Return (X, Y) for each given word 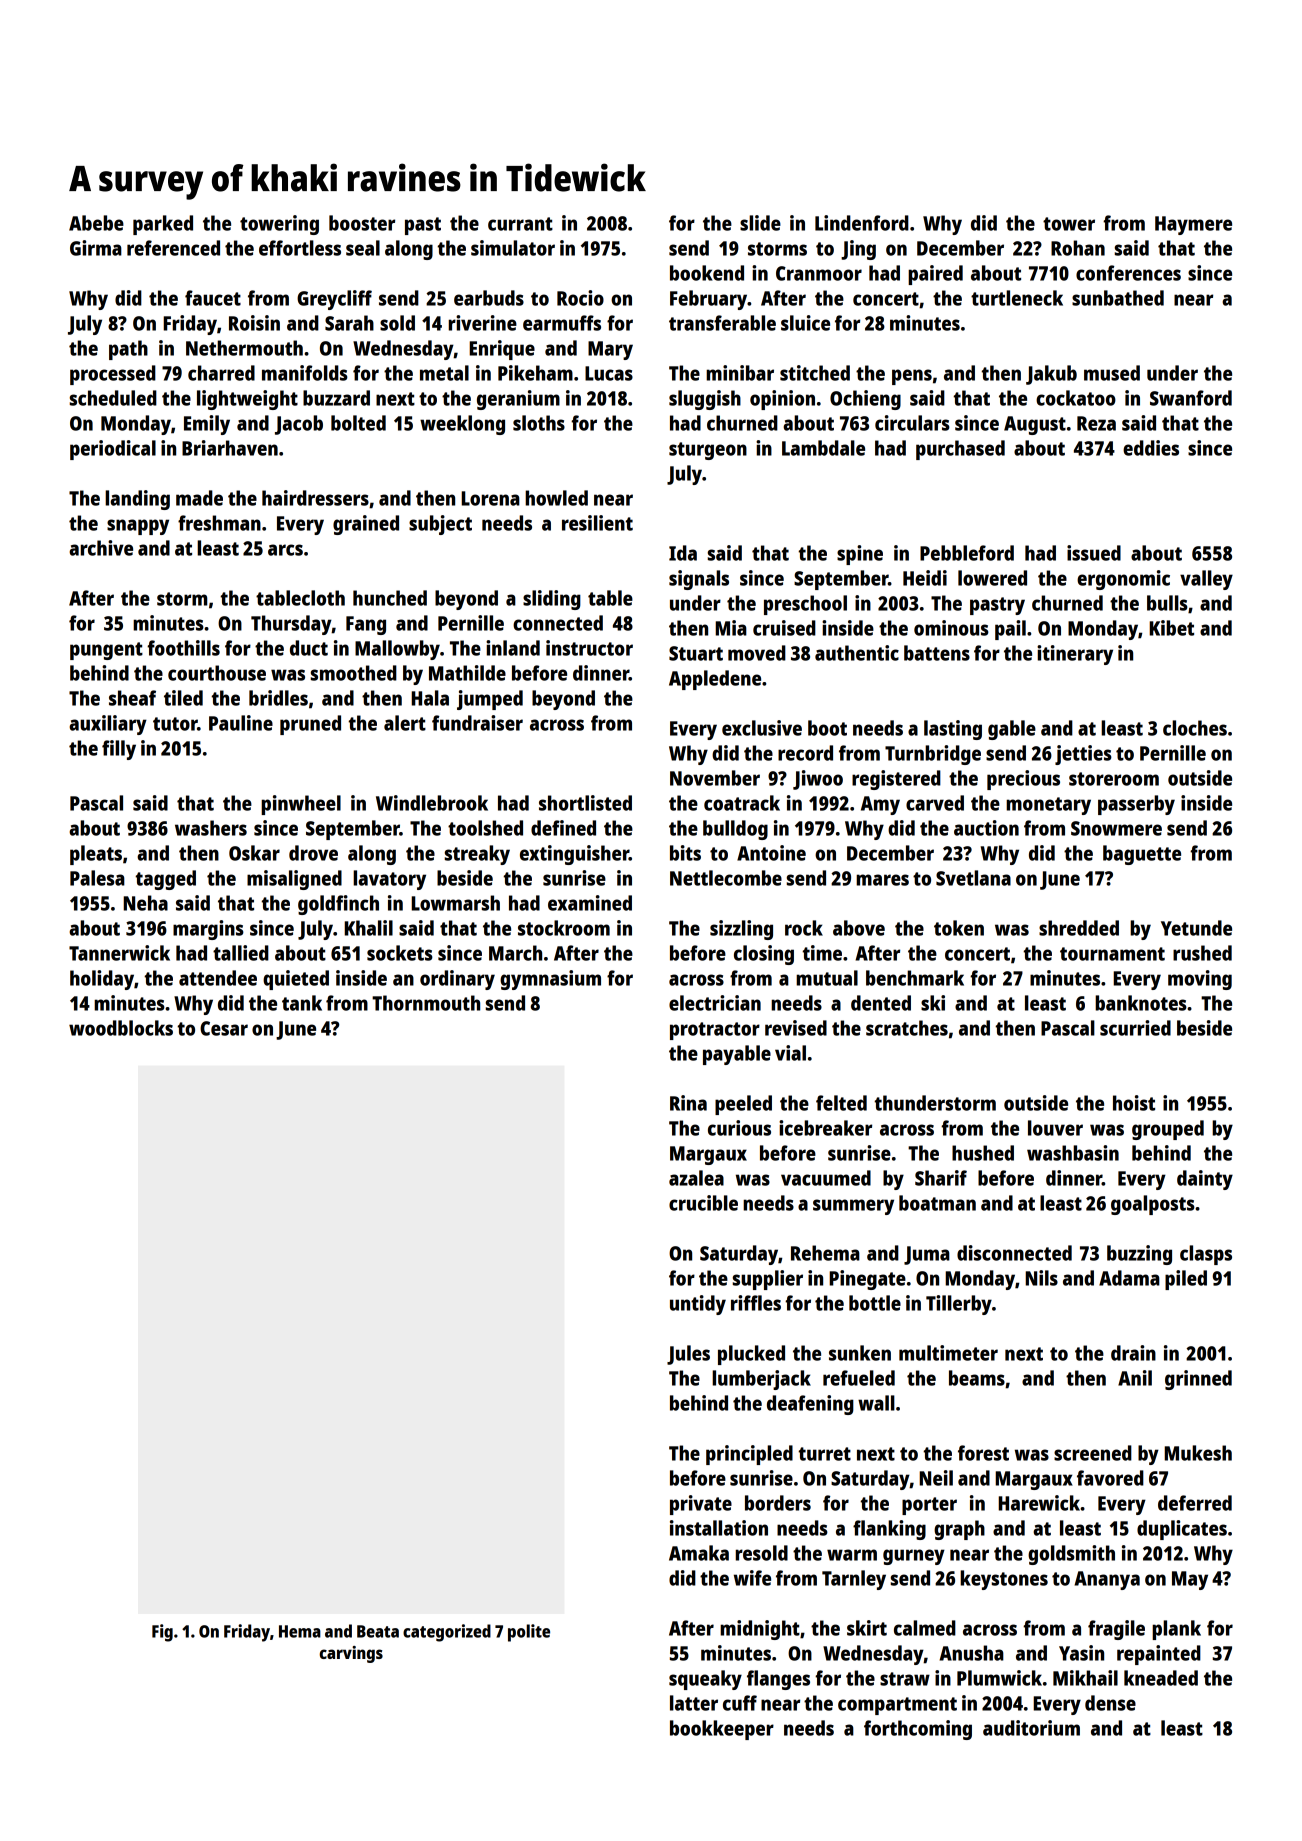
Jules (688, 1355)
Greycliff (334, 300)
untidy (698, 1305)
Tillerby (959, 1305)
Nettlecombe (726, 878)
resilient (597, 523)
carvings (351, 1654)
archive (101, 548)
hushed (983, 1153)
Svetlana (973, 878)
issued (1094, 553)
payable (737, 1055)
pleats (96, 855)
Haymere (1193, 225)
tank (302, 1003)
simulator (513, 248)
